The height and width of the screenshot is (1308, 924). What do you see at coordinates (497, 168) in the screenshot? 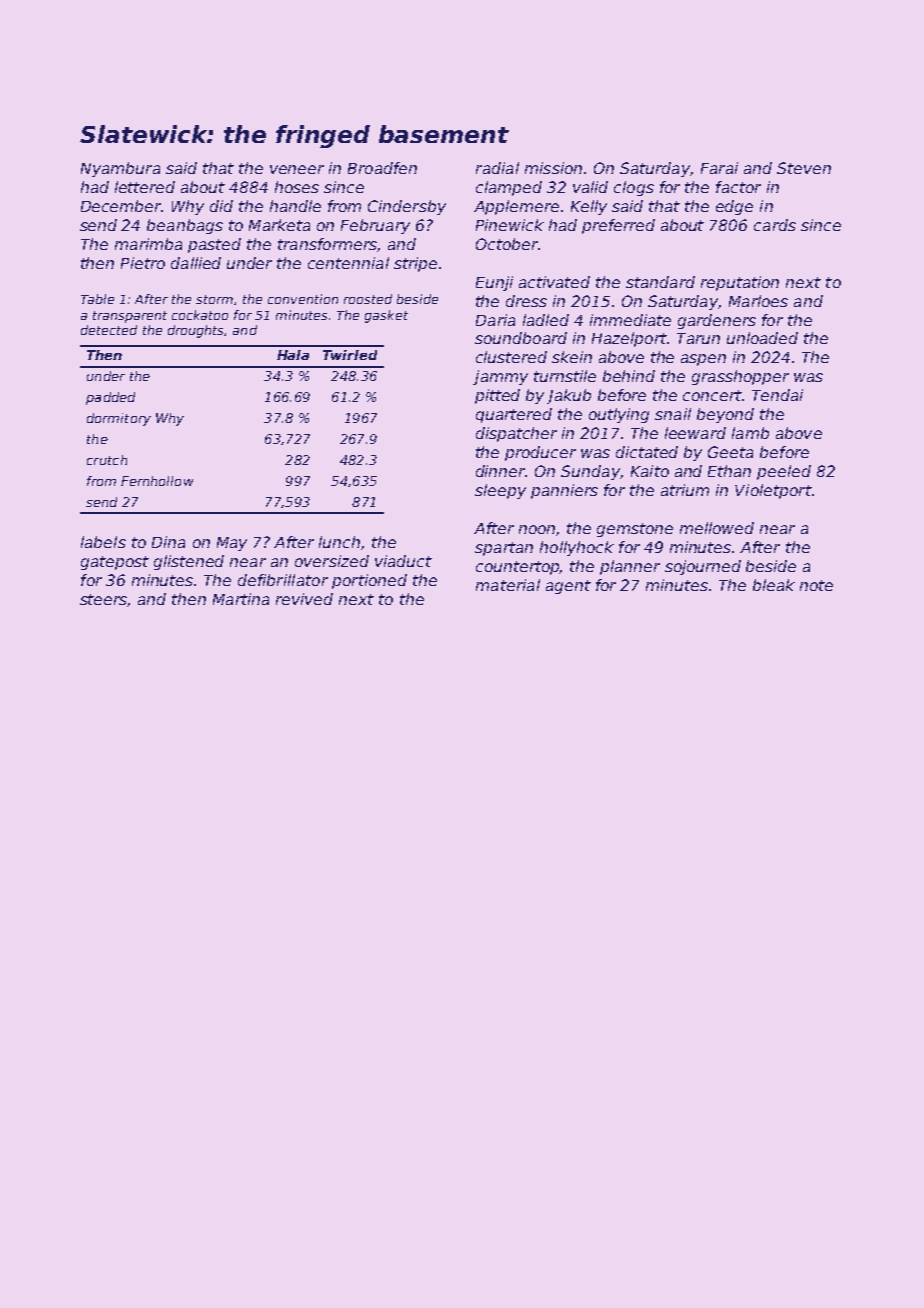
I see `radial` at bounding box center [497, 168].
